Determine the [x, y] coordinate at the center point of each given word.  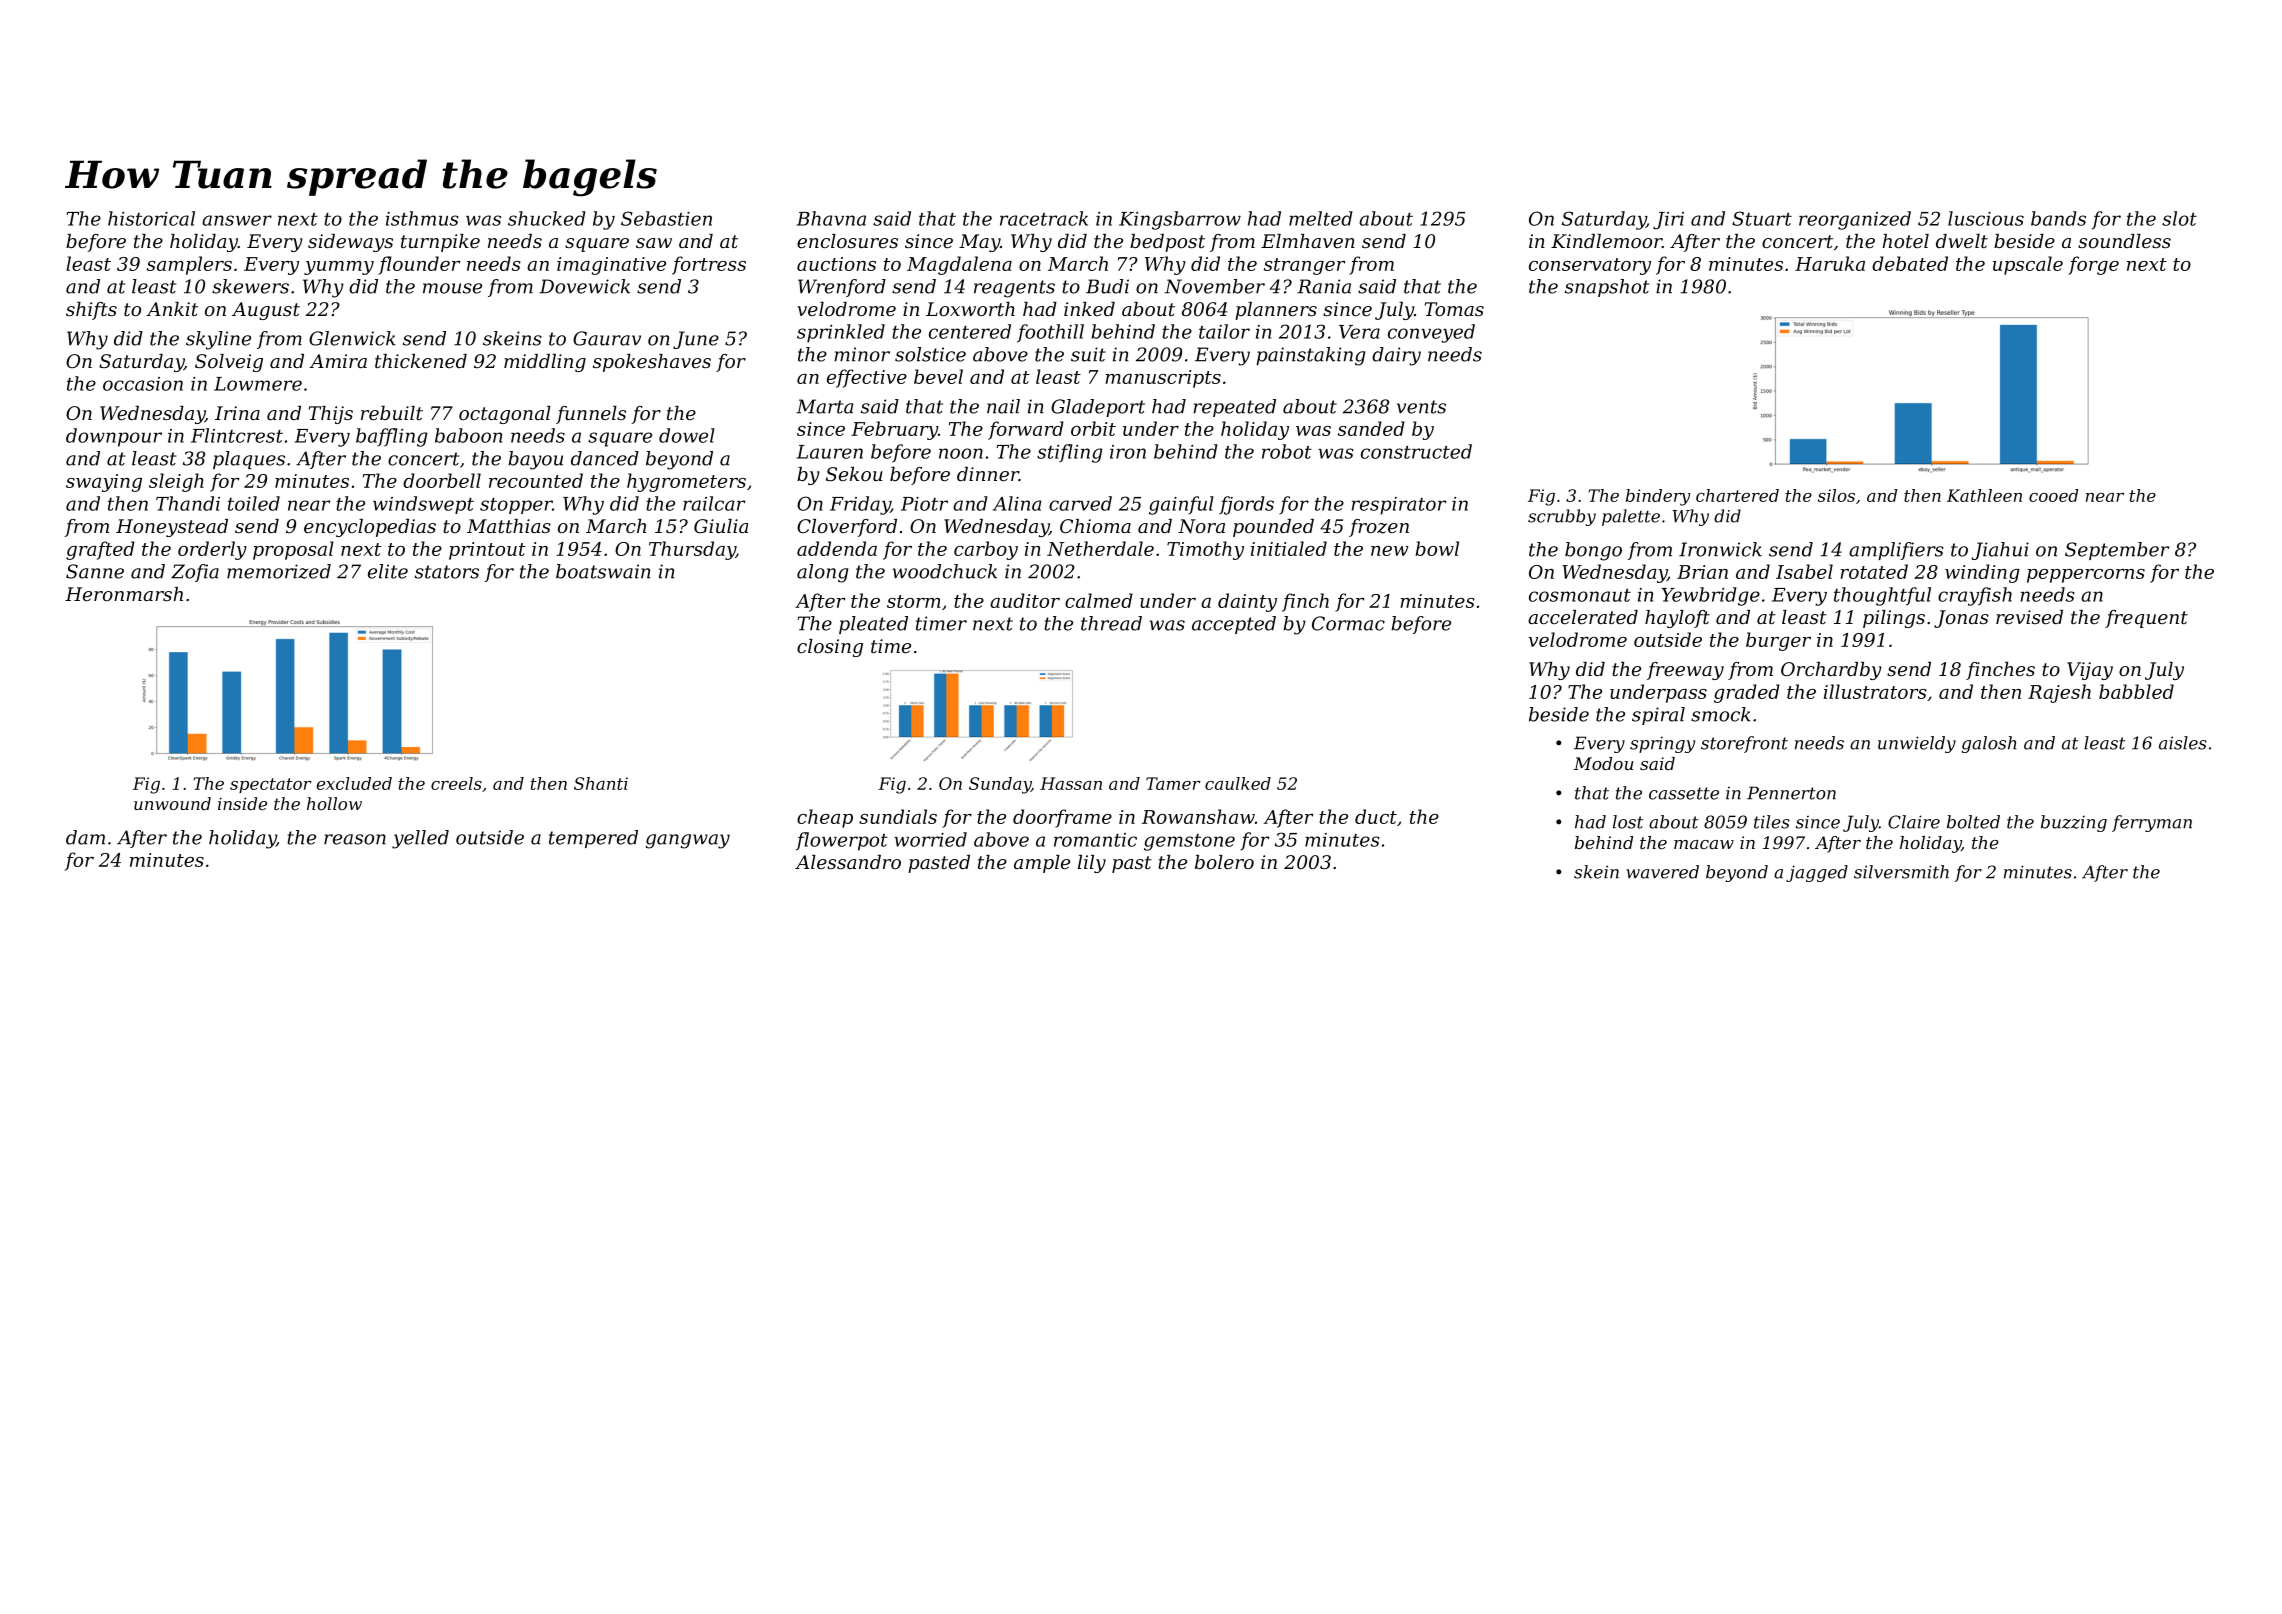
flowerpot [842, 841]
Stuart [1762, 218]
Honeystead [172, 528]
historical [151, 218]
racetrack [1044, 218]
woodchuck [945, 571]
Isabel [1804, 571]
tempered [593, 839]
